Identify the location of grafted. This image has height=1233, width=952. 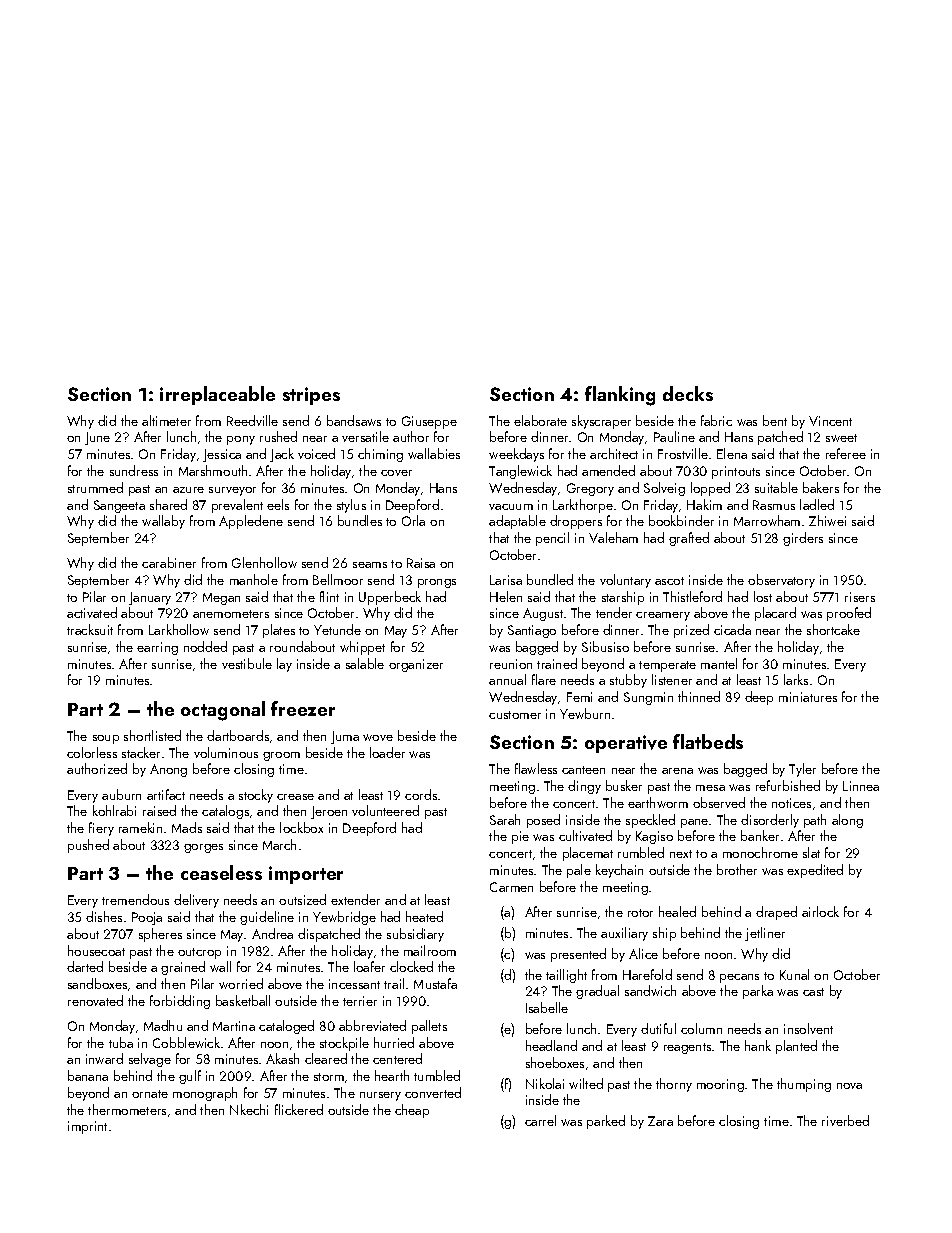
(689, 539).
